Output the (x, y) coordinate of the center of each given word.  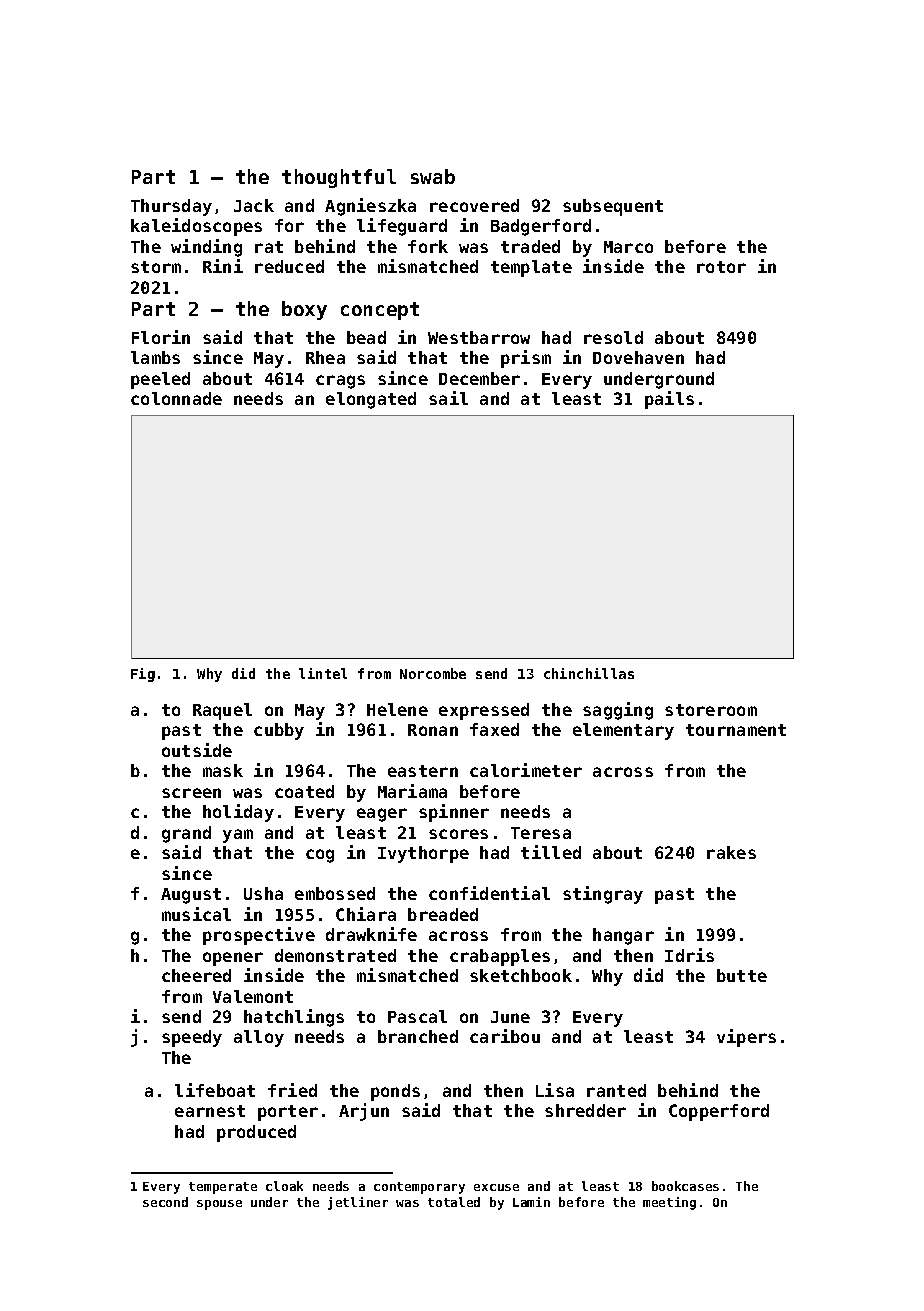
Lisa (555, 1090)
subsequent (613, 207)
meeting (669, 1203)
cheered (196, 975)
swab (433, 176)
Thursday (171, 207)
